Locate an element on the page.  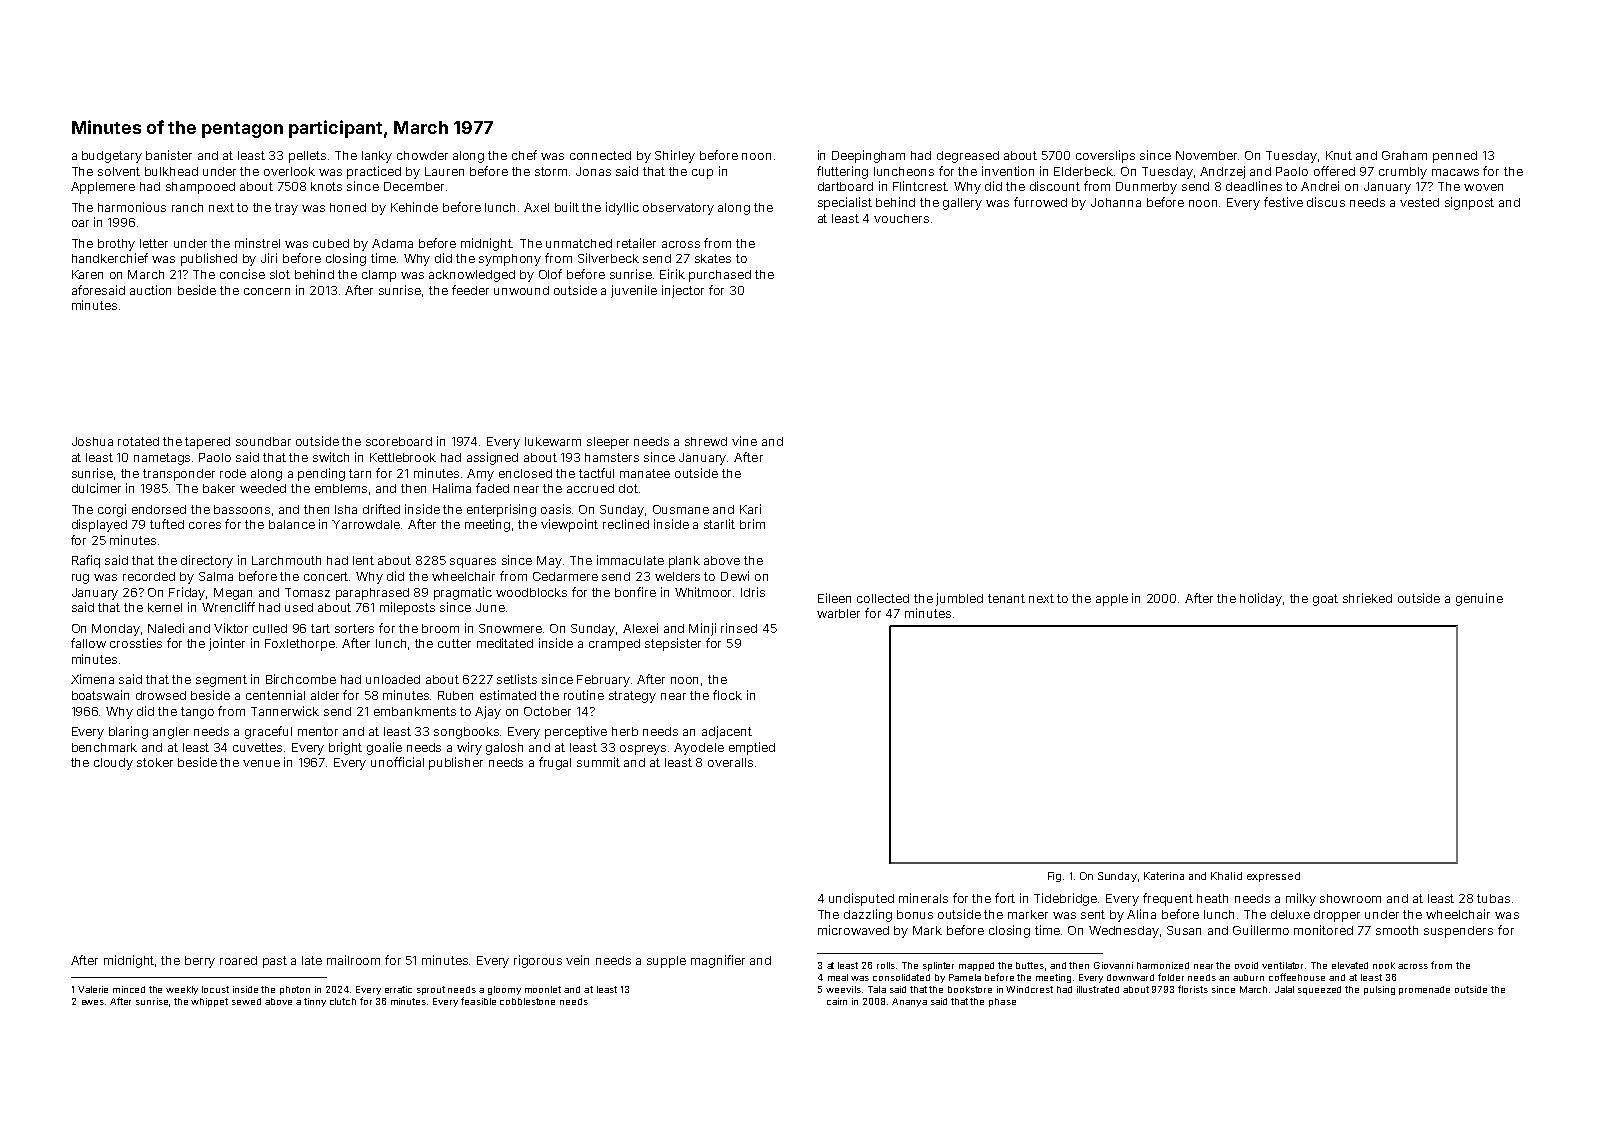
genuine is located at coordinates (1479, 599).
